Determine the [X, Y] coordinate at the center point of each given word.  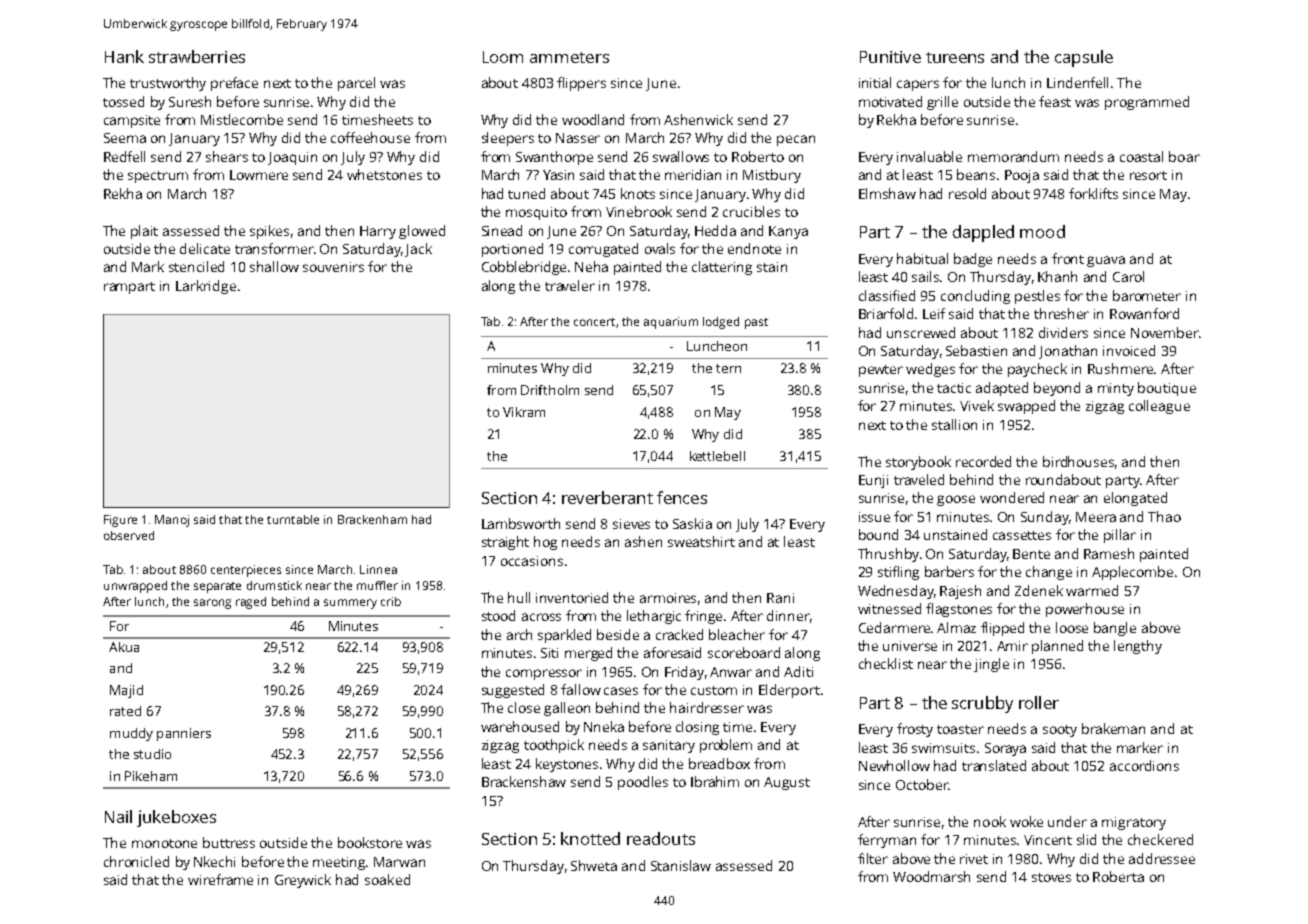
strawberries [197, 56]
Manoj [172, 521]
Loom [503, 57]
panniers [184, 734]
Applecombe [1132, 573]
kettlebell [717, 456]
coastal [1141, 156]
